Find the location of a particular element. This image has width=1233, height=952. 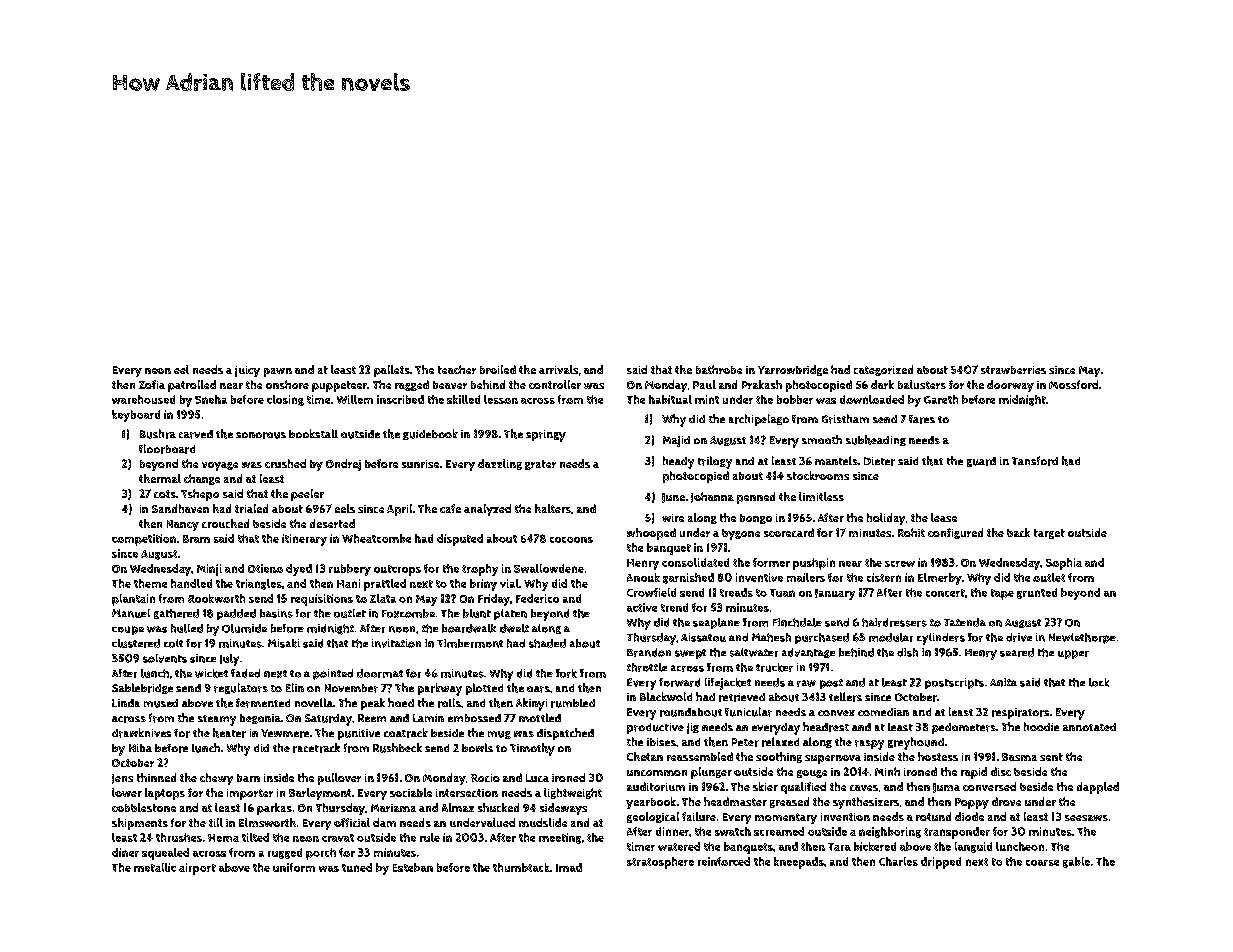

uniform is located at coordinates (294, 867).
